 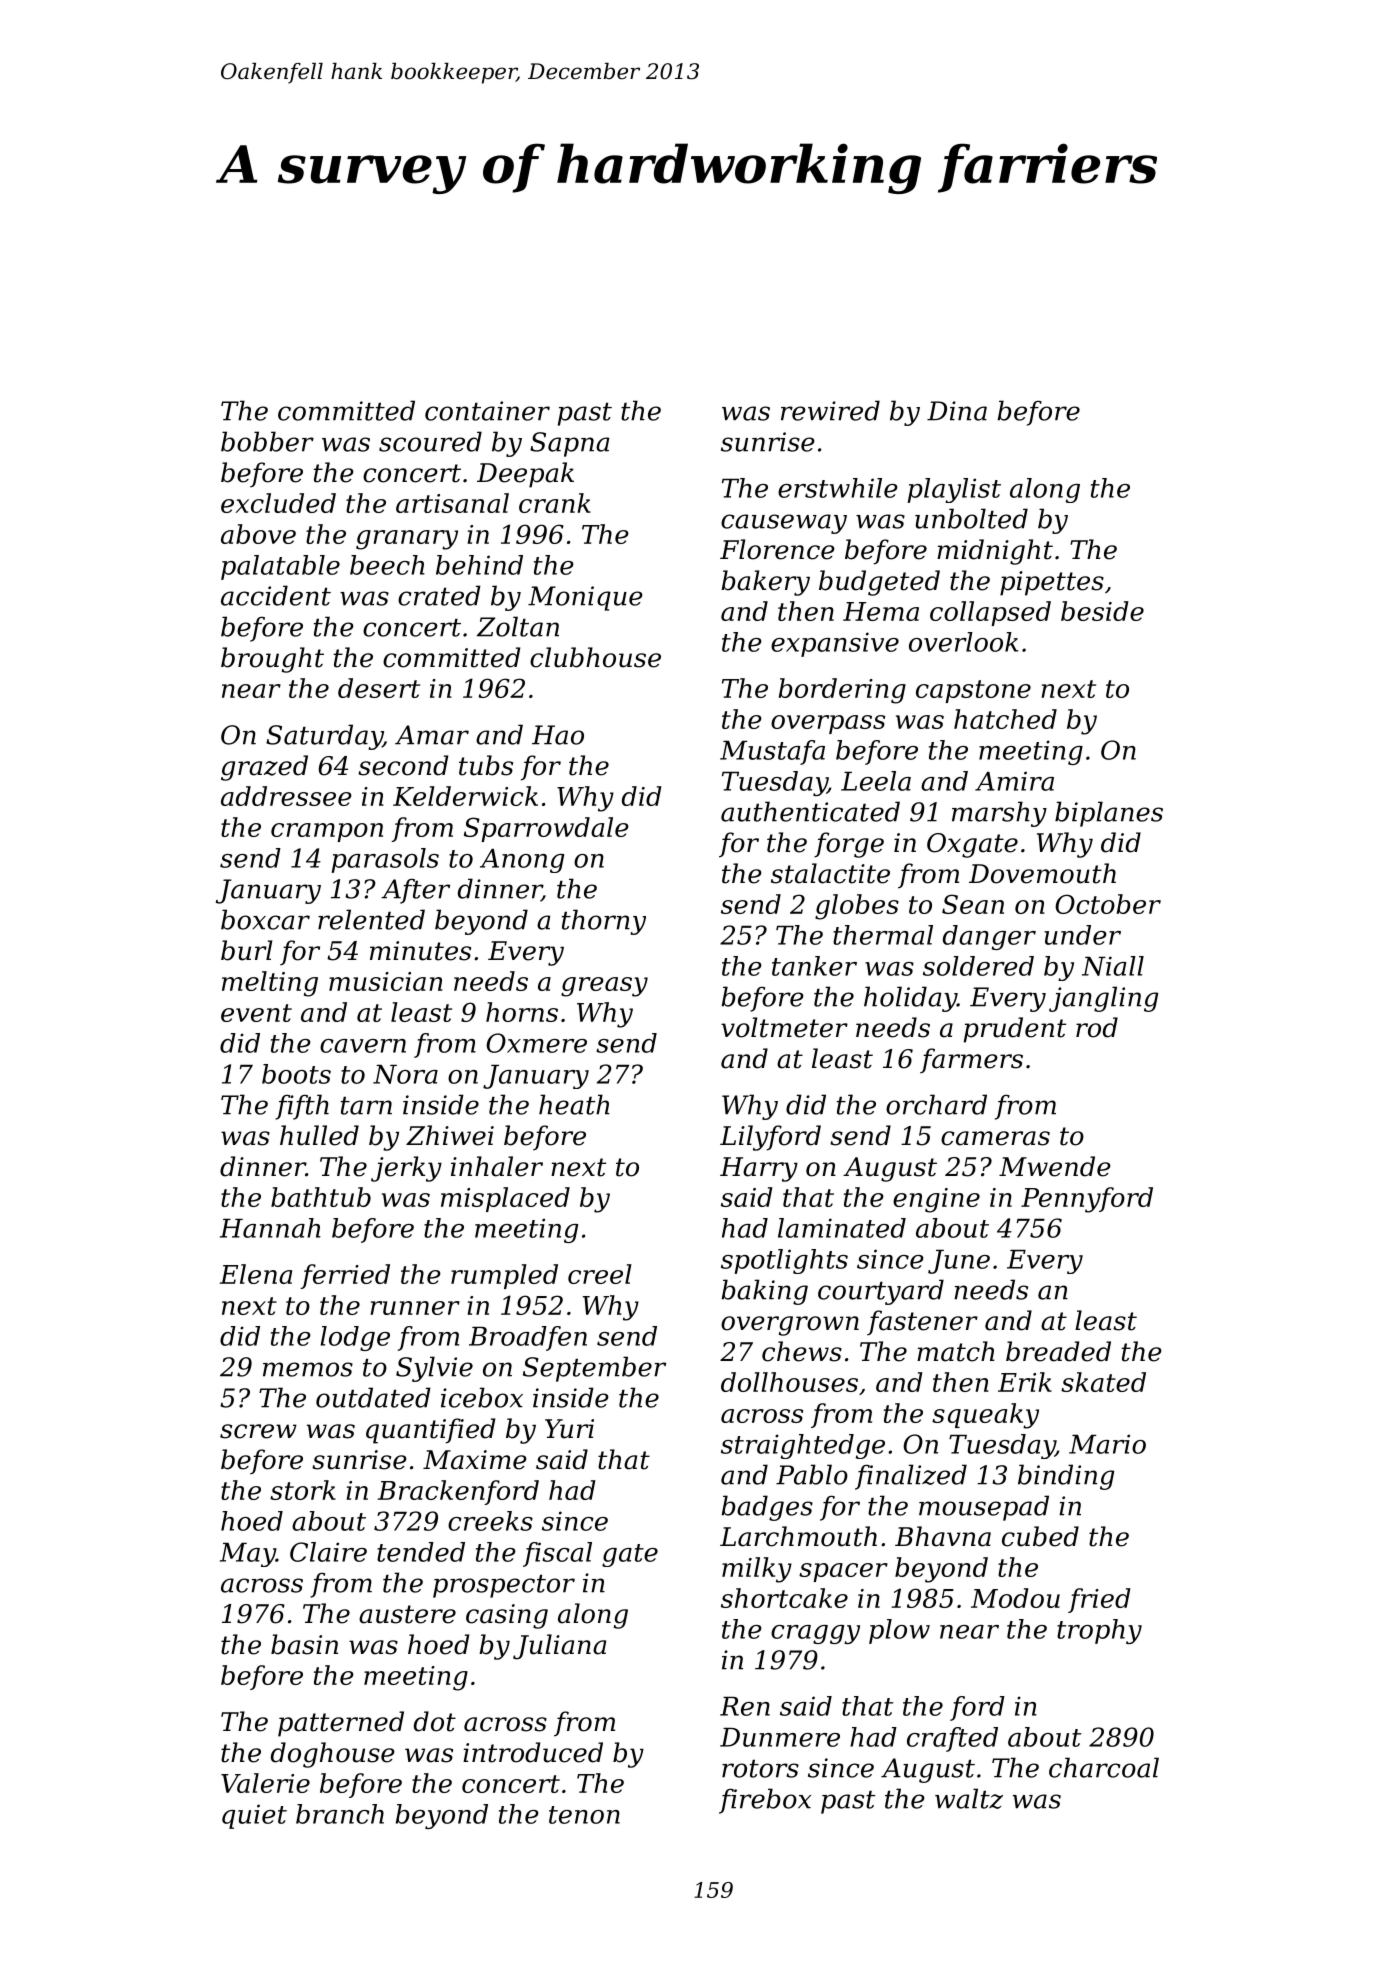 What do you see at coordinates (1058, 1351) in the screenshot?
I see `breaded` at bounding box center [1058, 1351].
